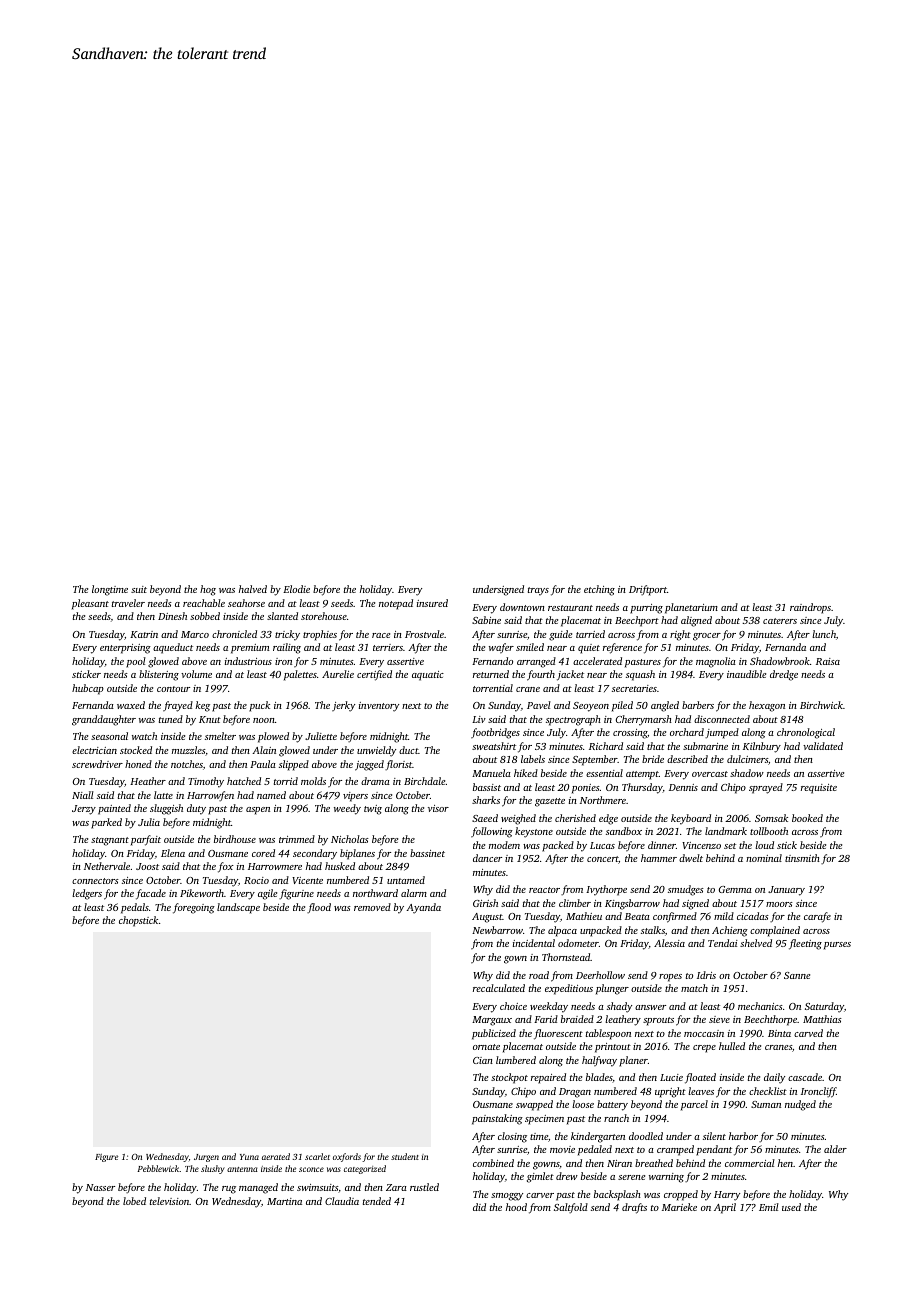  I want to click on Driftport, so click(648, 590).
